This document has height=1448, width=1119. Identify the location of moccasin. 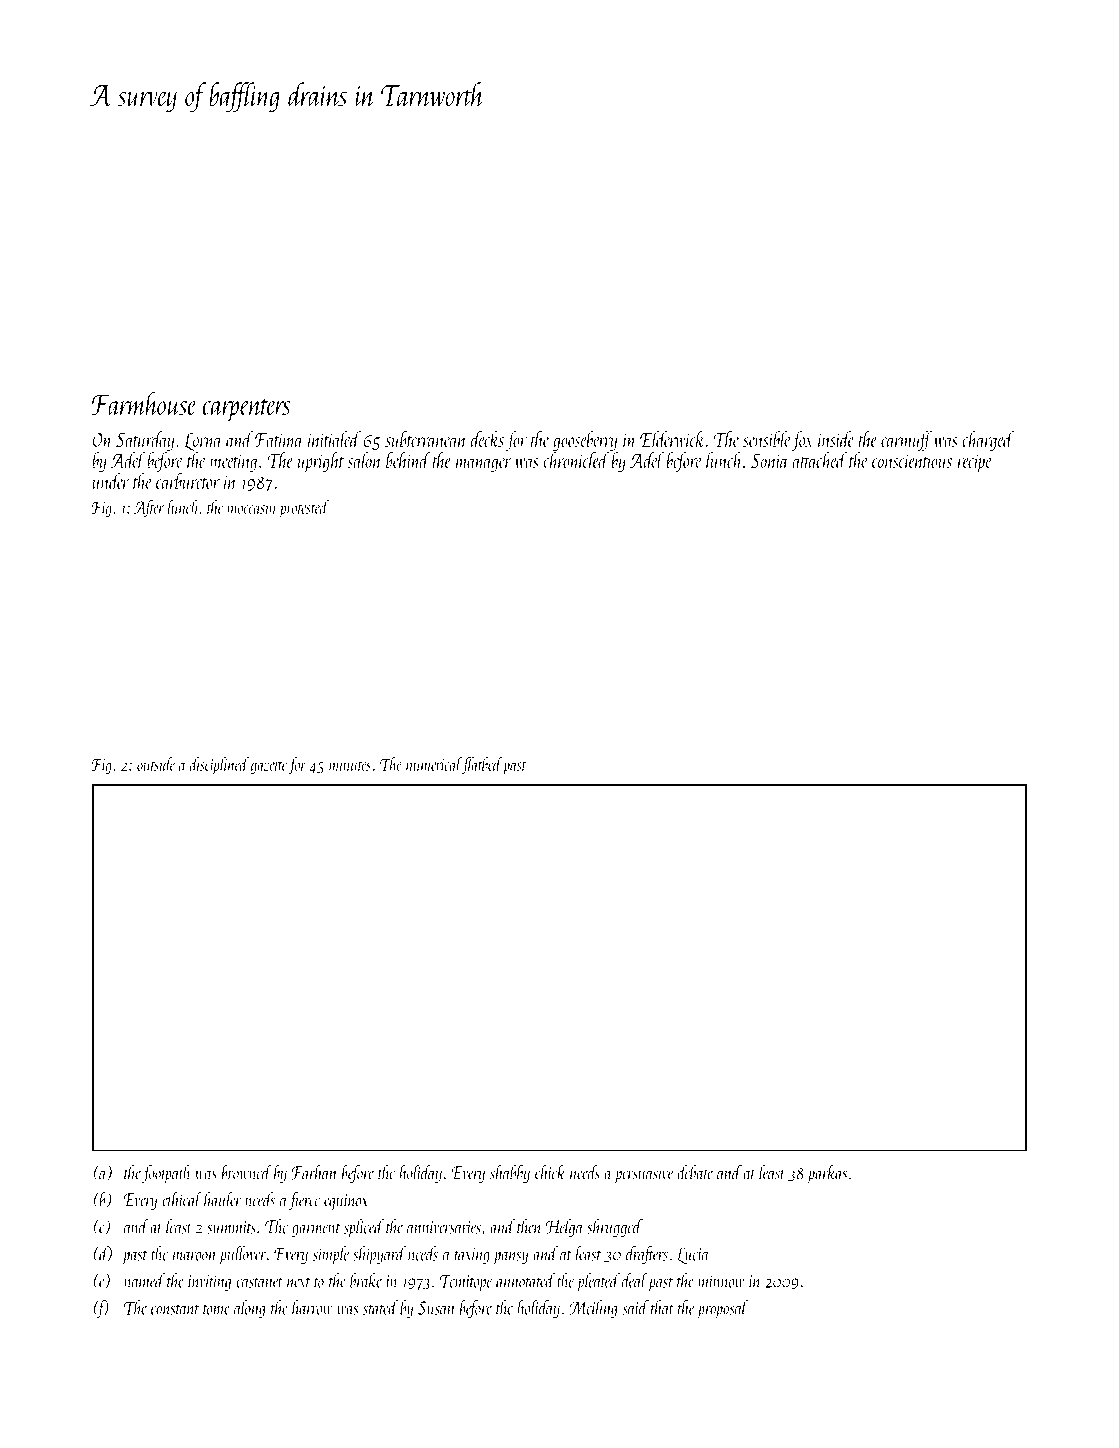
(252, 508).
